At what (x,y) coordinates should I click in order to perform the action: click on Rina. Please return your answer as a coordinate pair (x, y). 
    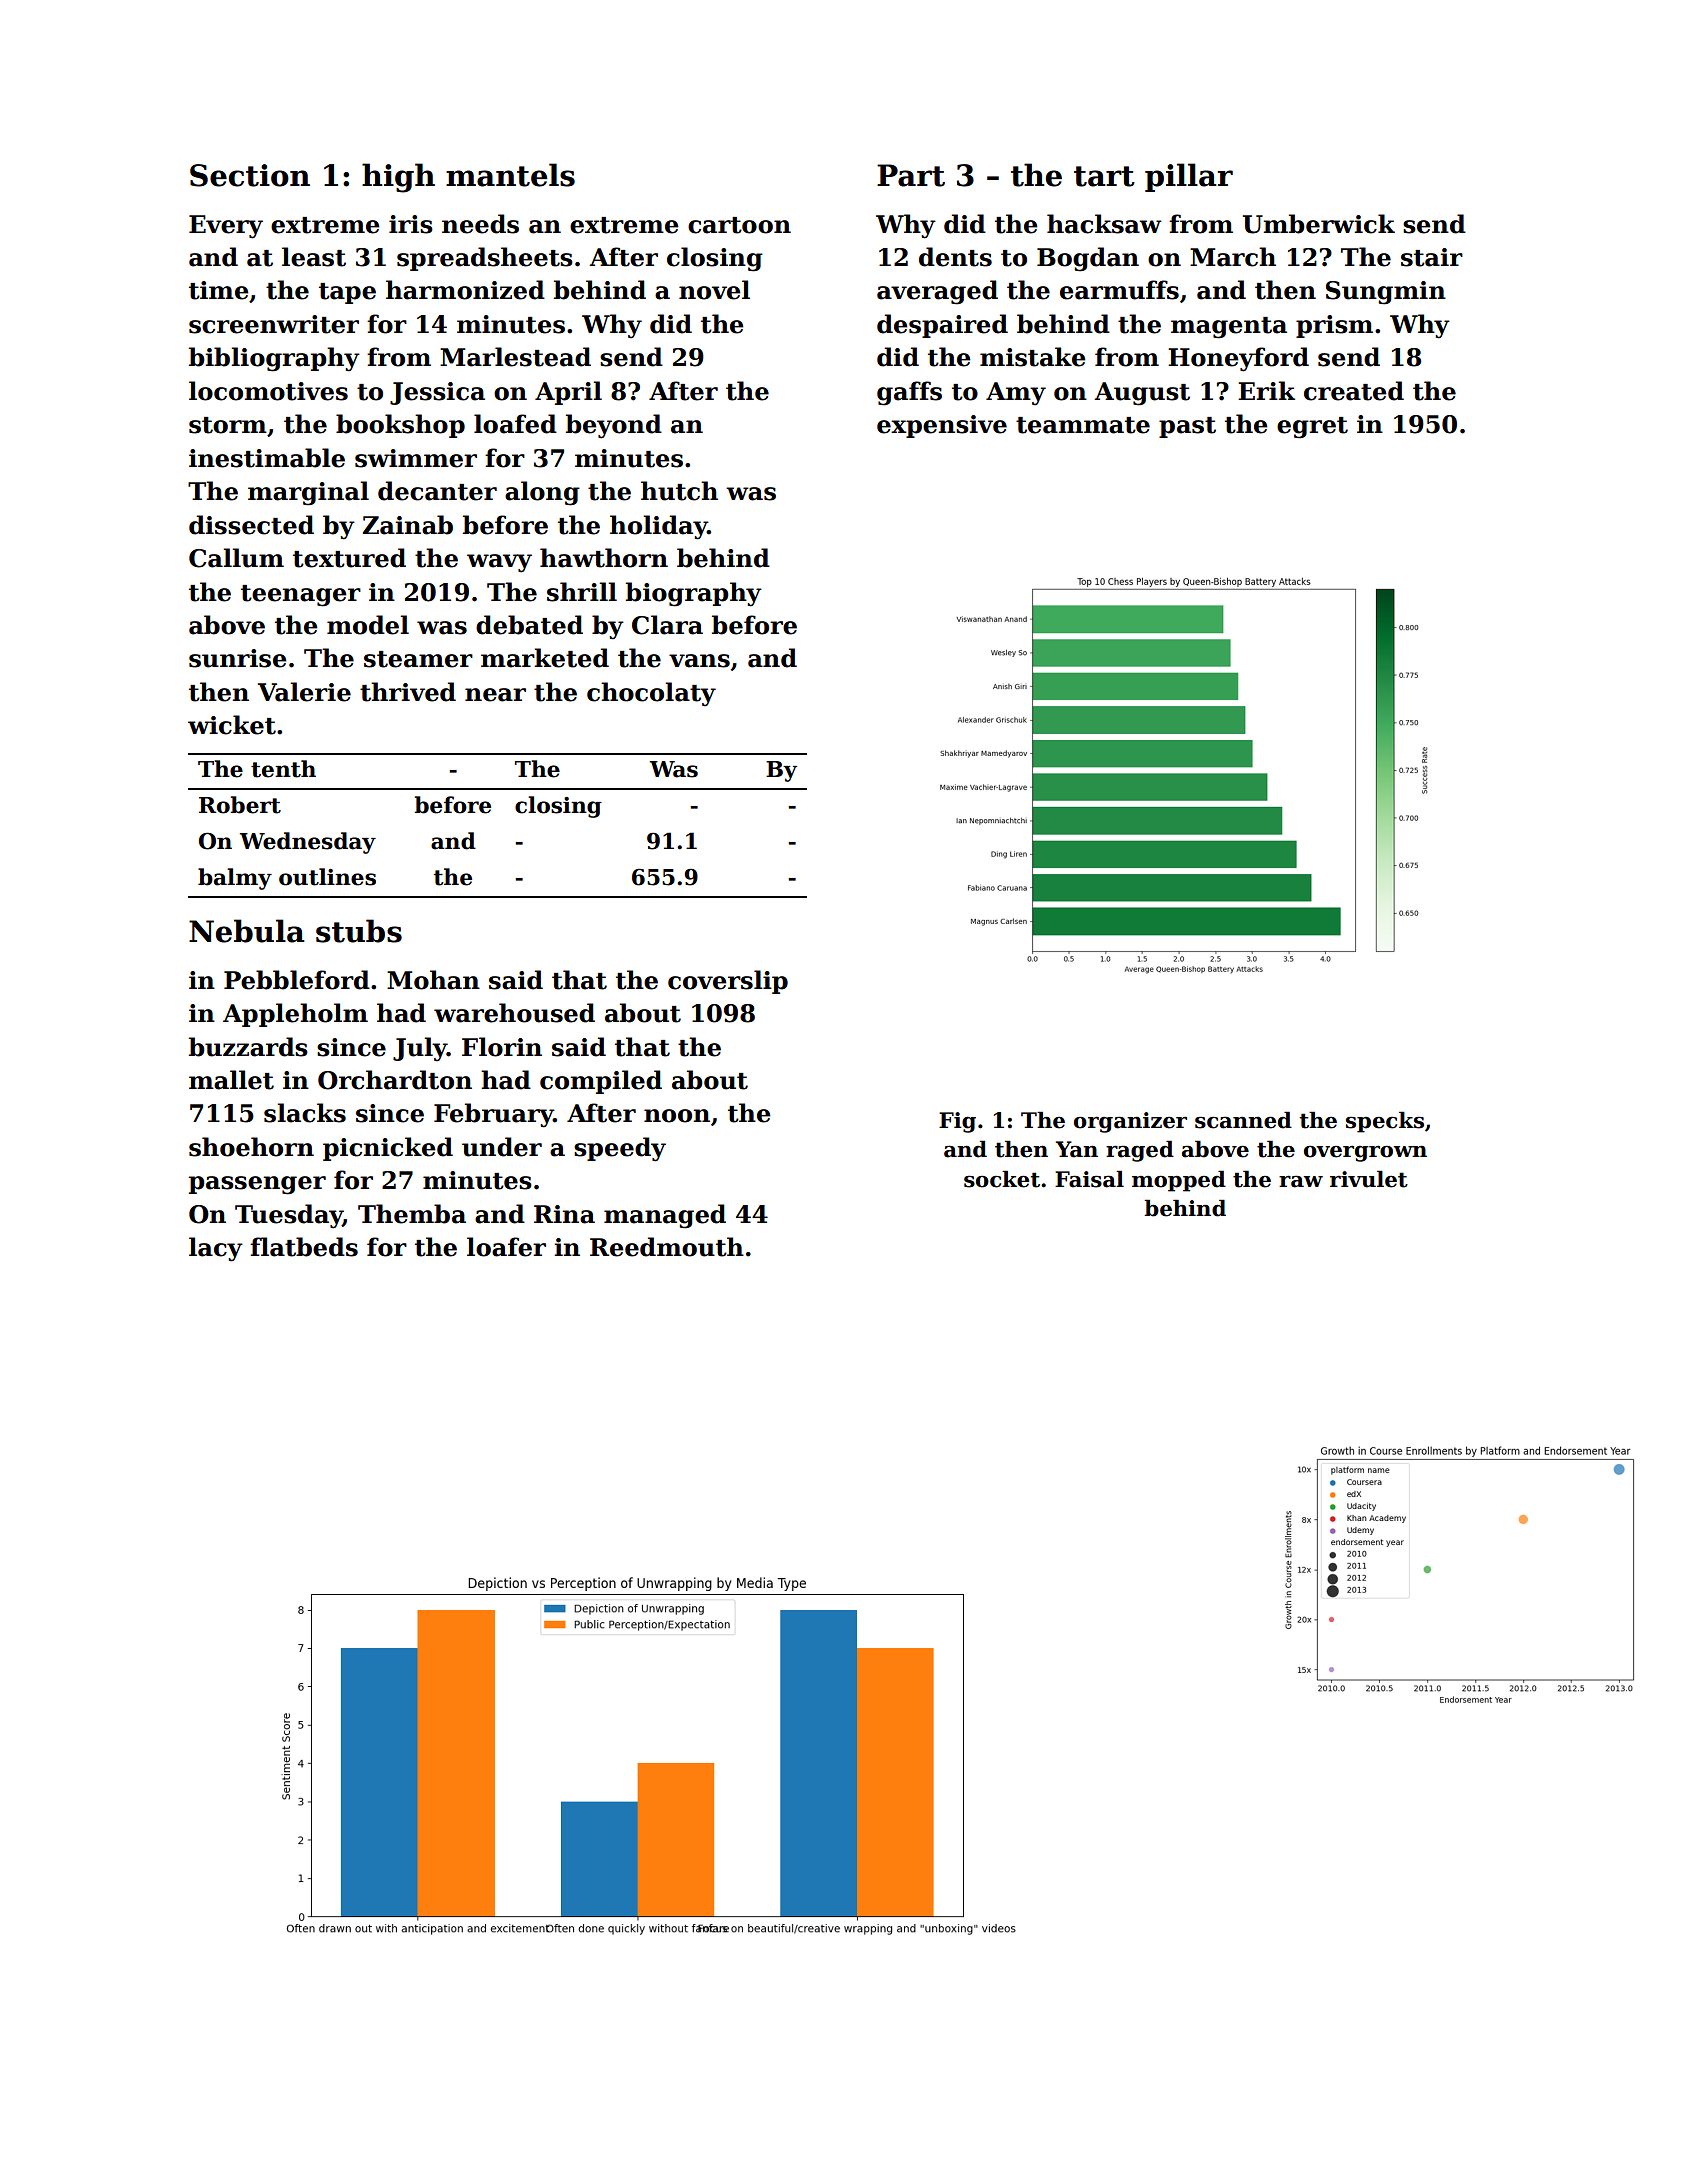
    Looking at the image, I should click on (564, 1214).
